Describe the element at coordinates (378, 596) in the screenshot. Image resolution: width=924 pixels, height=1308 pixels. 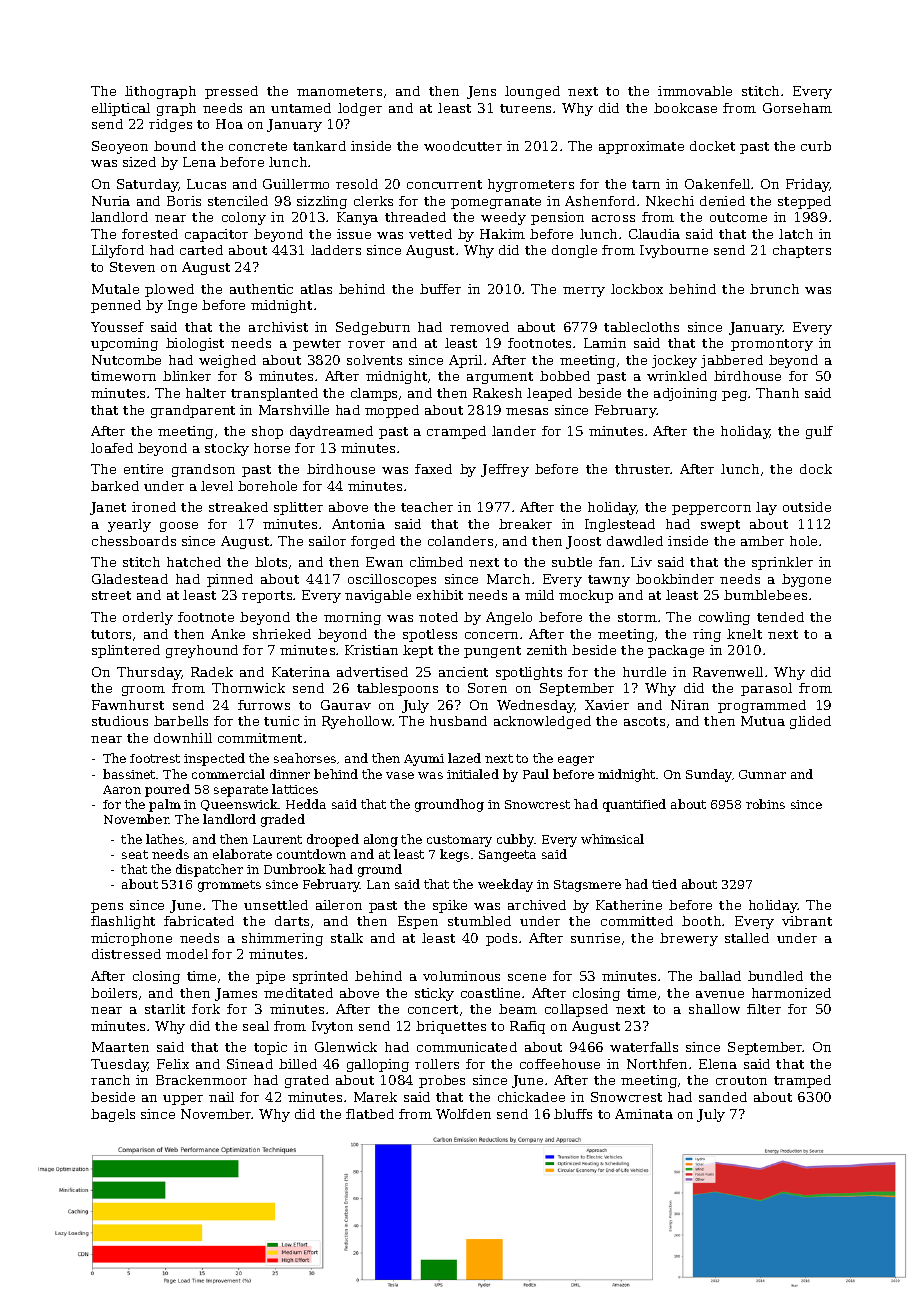
I see `navigable` at that location.
